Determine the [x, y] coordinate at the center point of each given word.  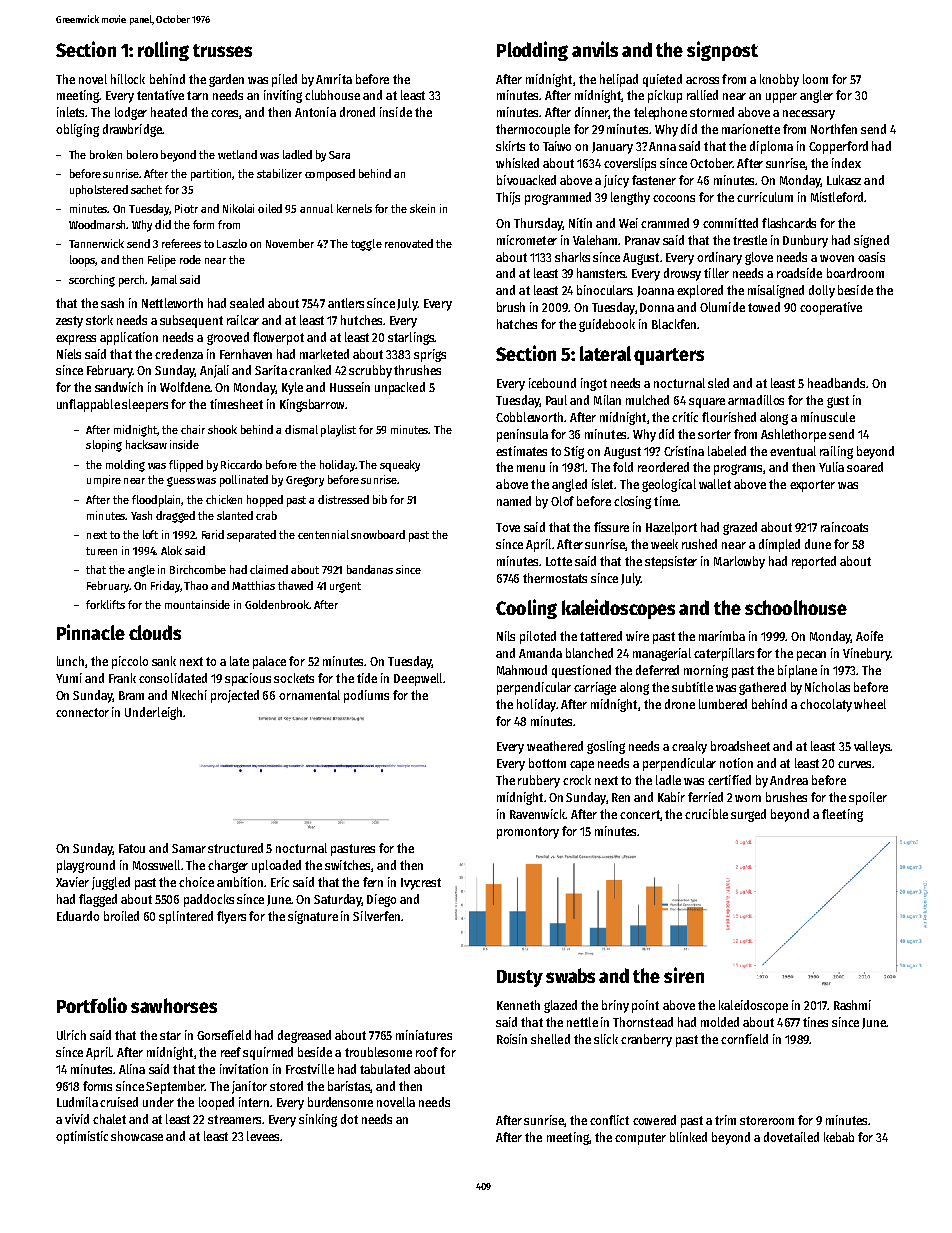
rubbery [539, 781]
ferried [705, 797]
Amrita [334, 79]
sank [164, 661]
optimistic [82, 1137]
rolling [163, 51]
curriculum [765, 197]
